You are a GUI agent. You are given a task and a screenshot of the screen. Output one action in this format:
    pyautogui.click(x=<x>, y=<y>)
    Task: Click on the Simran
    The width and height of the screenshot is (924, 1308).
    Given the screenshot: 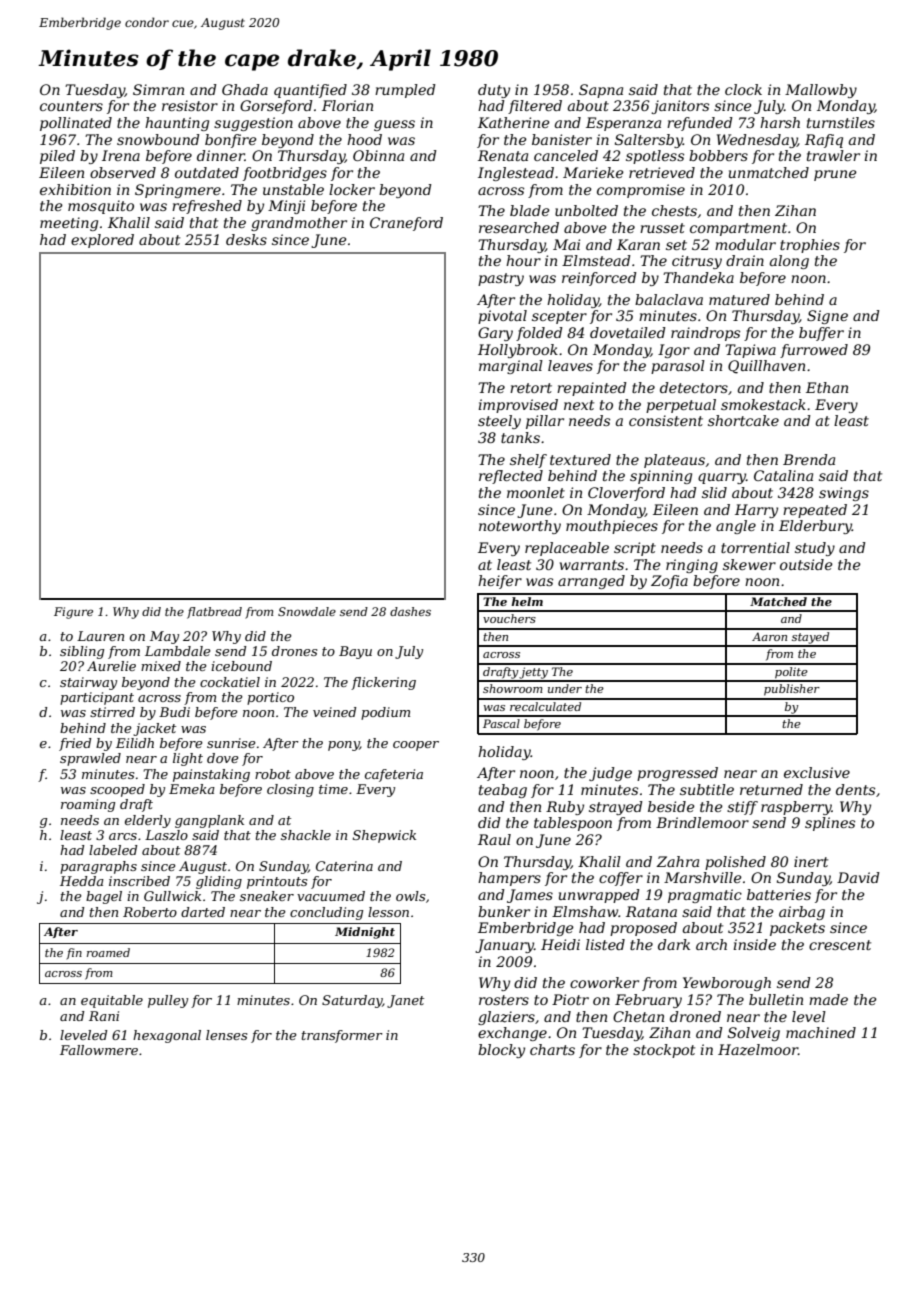 What is the action you would take?
    pyautogui.click(x=158, y=89)
